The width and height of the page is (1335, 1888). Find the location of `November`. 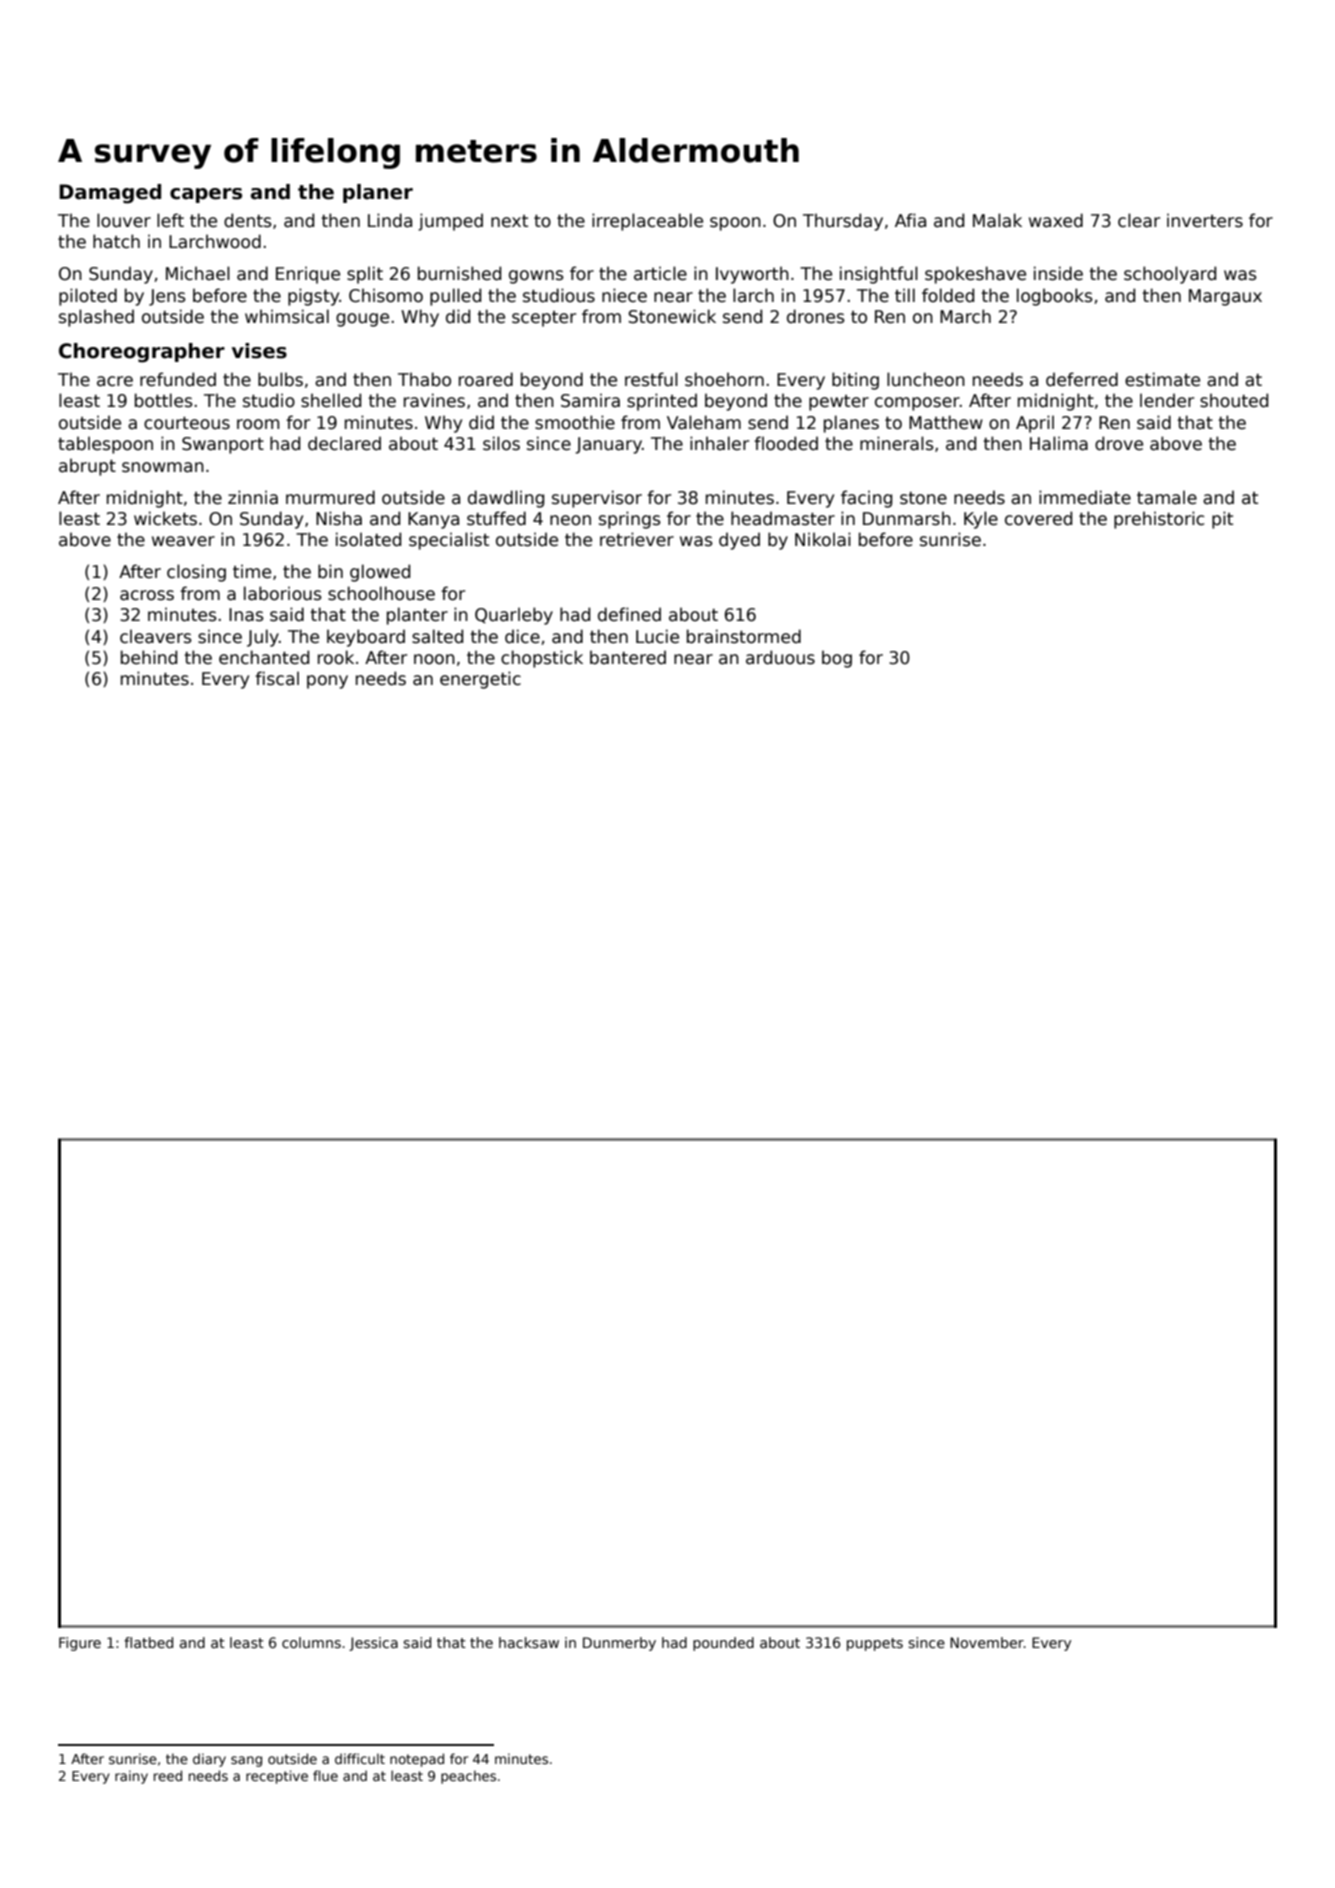

November is located at coordinates (987, 1642).
